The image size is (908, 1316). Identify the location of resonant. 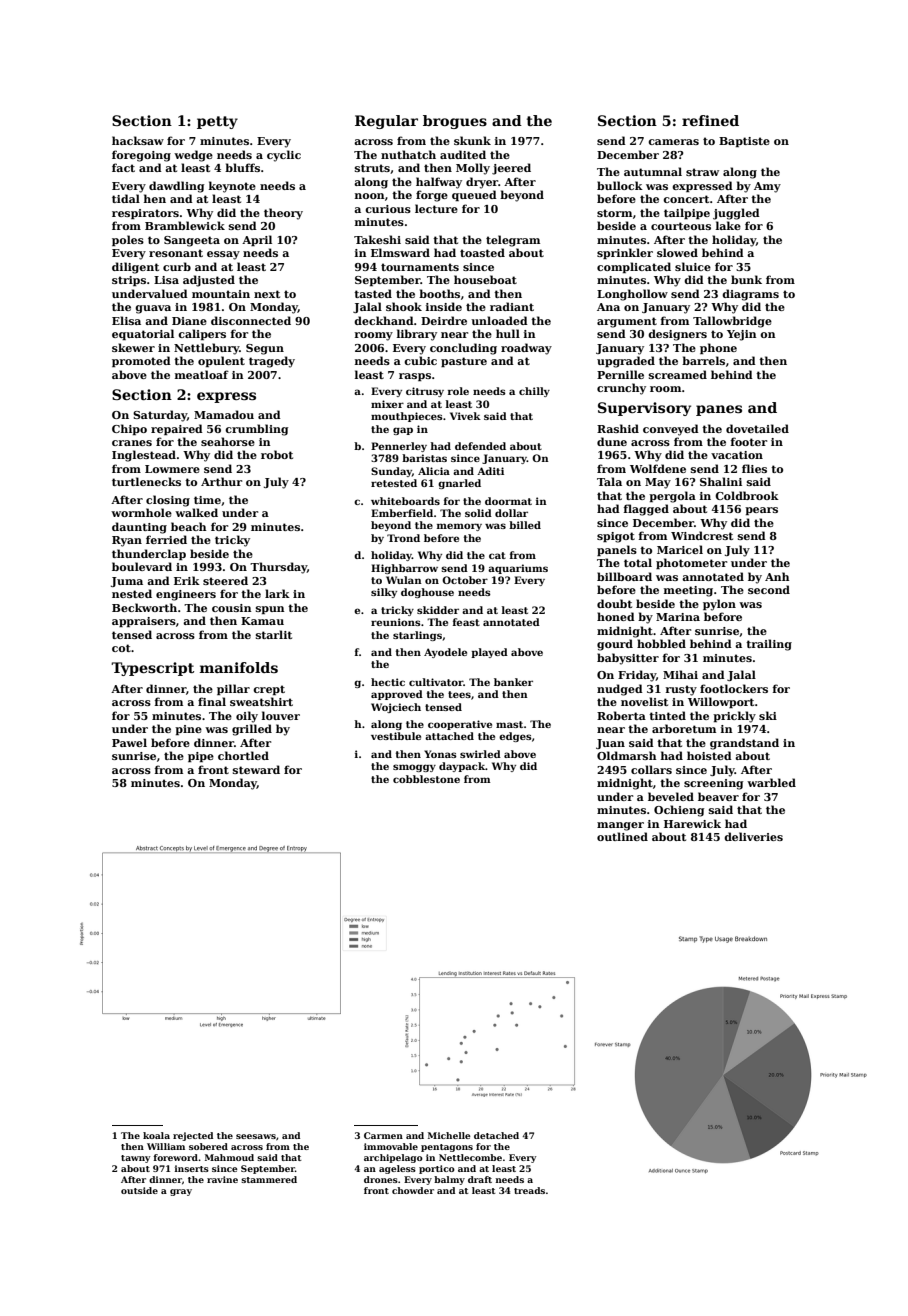
(176, 253).
